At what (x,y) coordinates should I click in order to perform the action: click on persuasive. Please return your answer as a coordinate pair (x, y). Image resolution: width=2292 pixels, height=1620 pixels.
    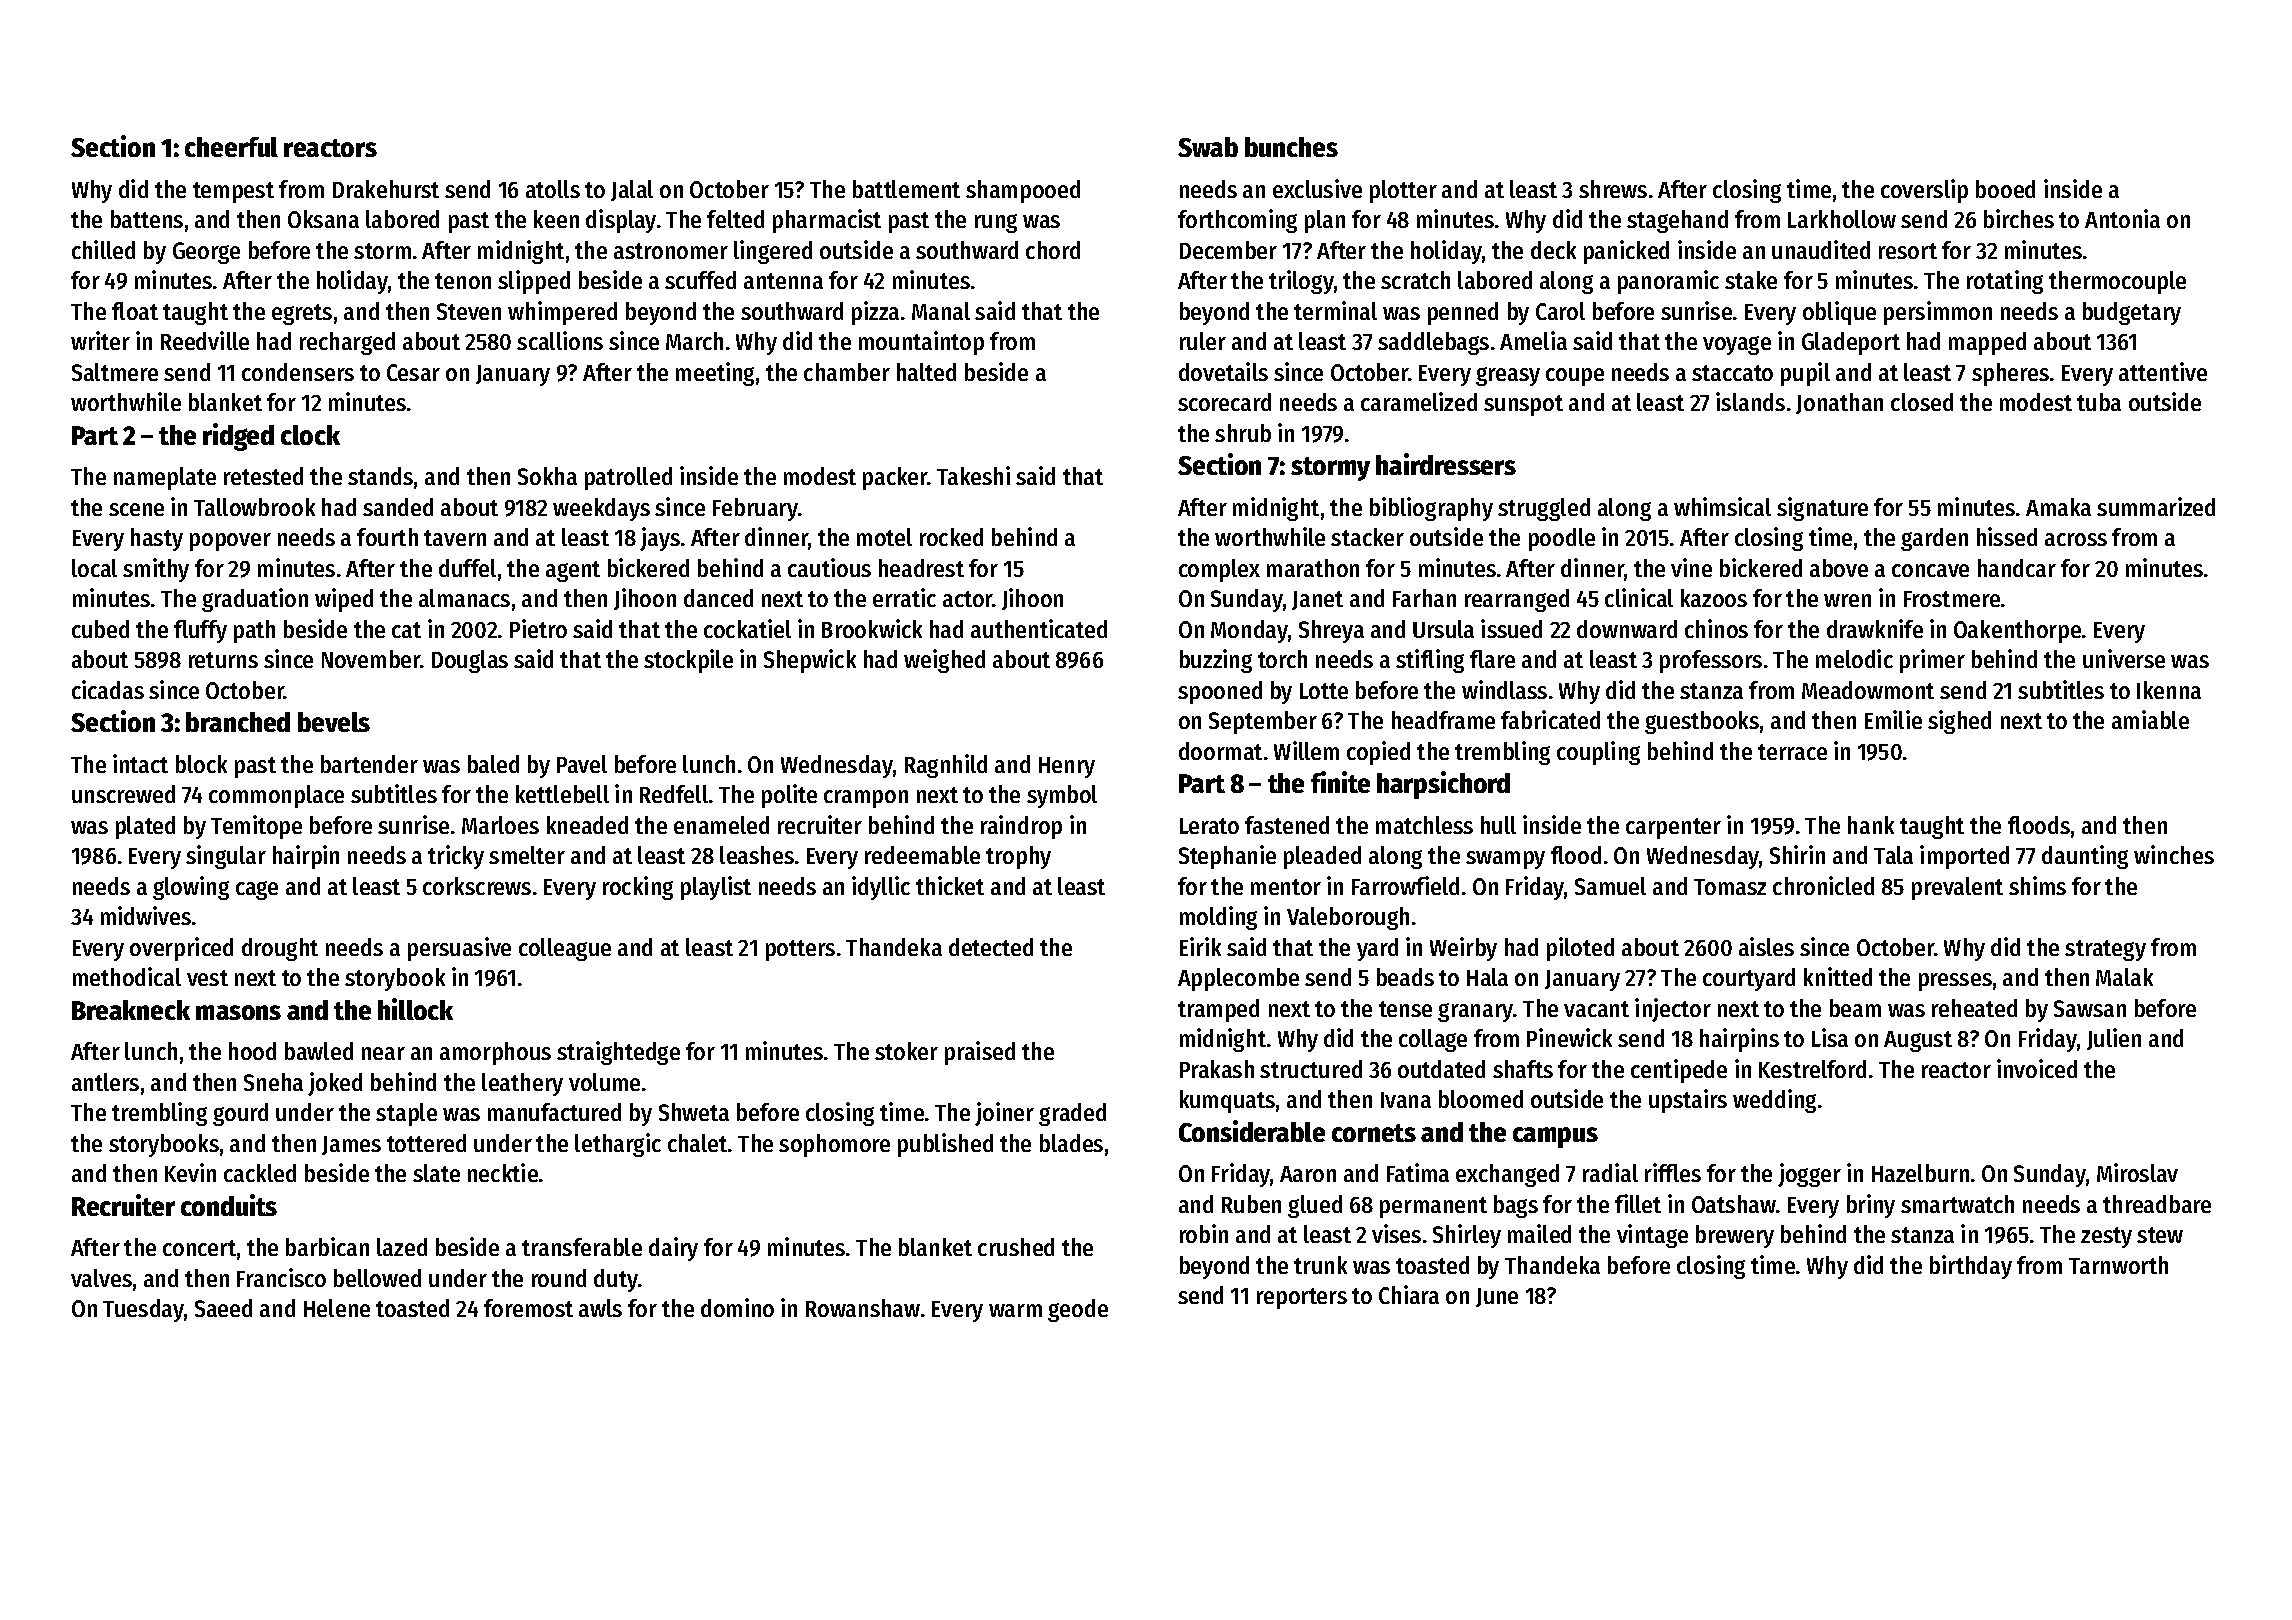
    Looking at the image, I should click on (459, 949).
